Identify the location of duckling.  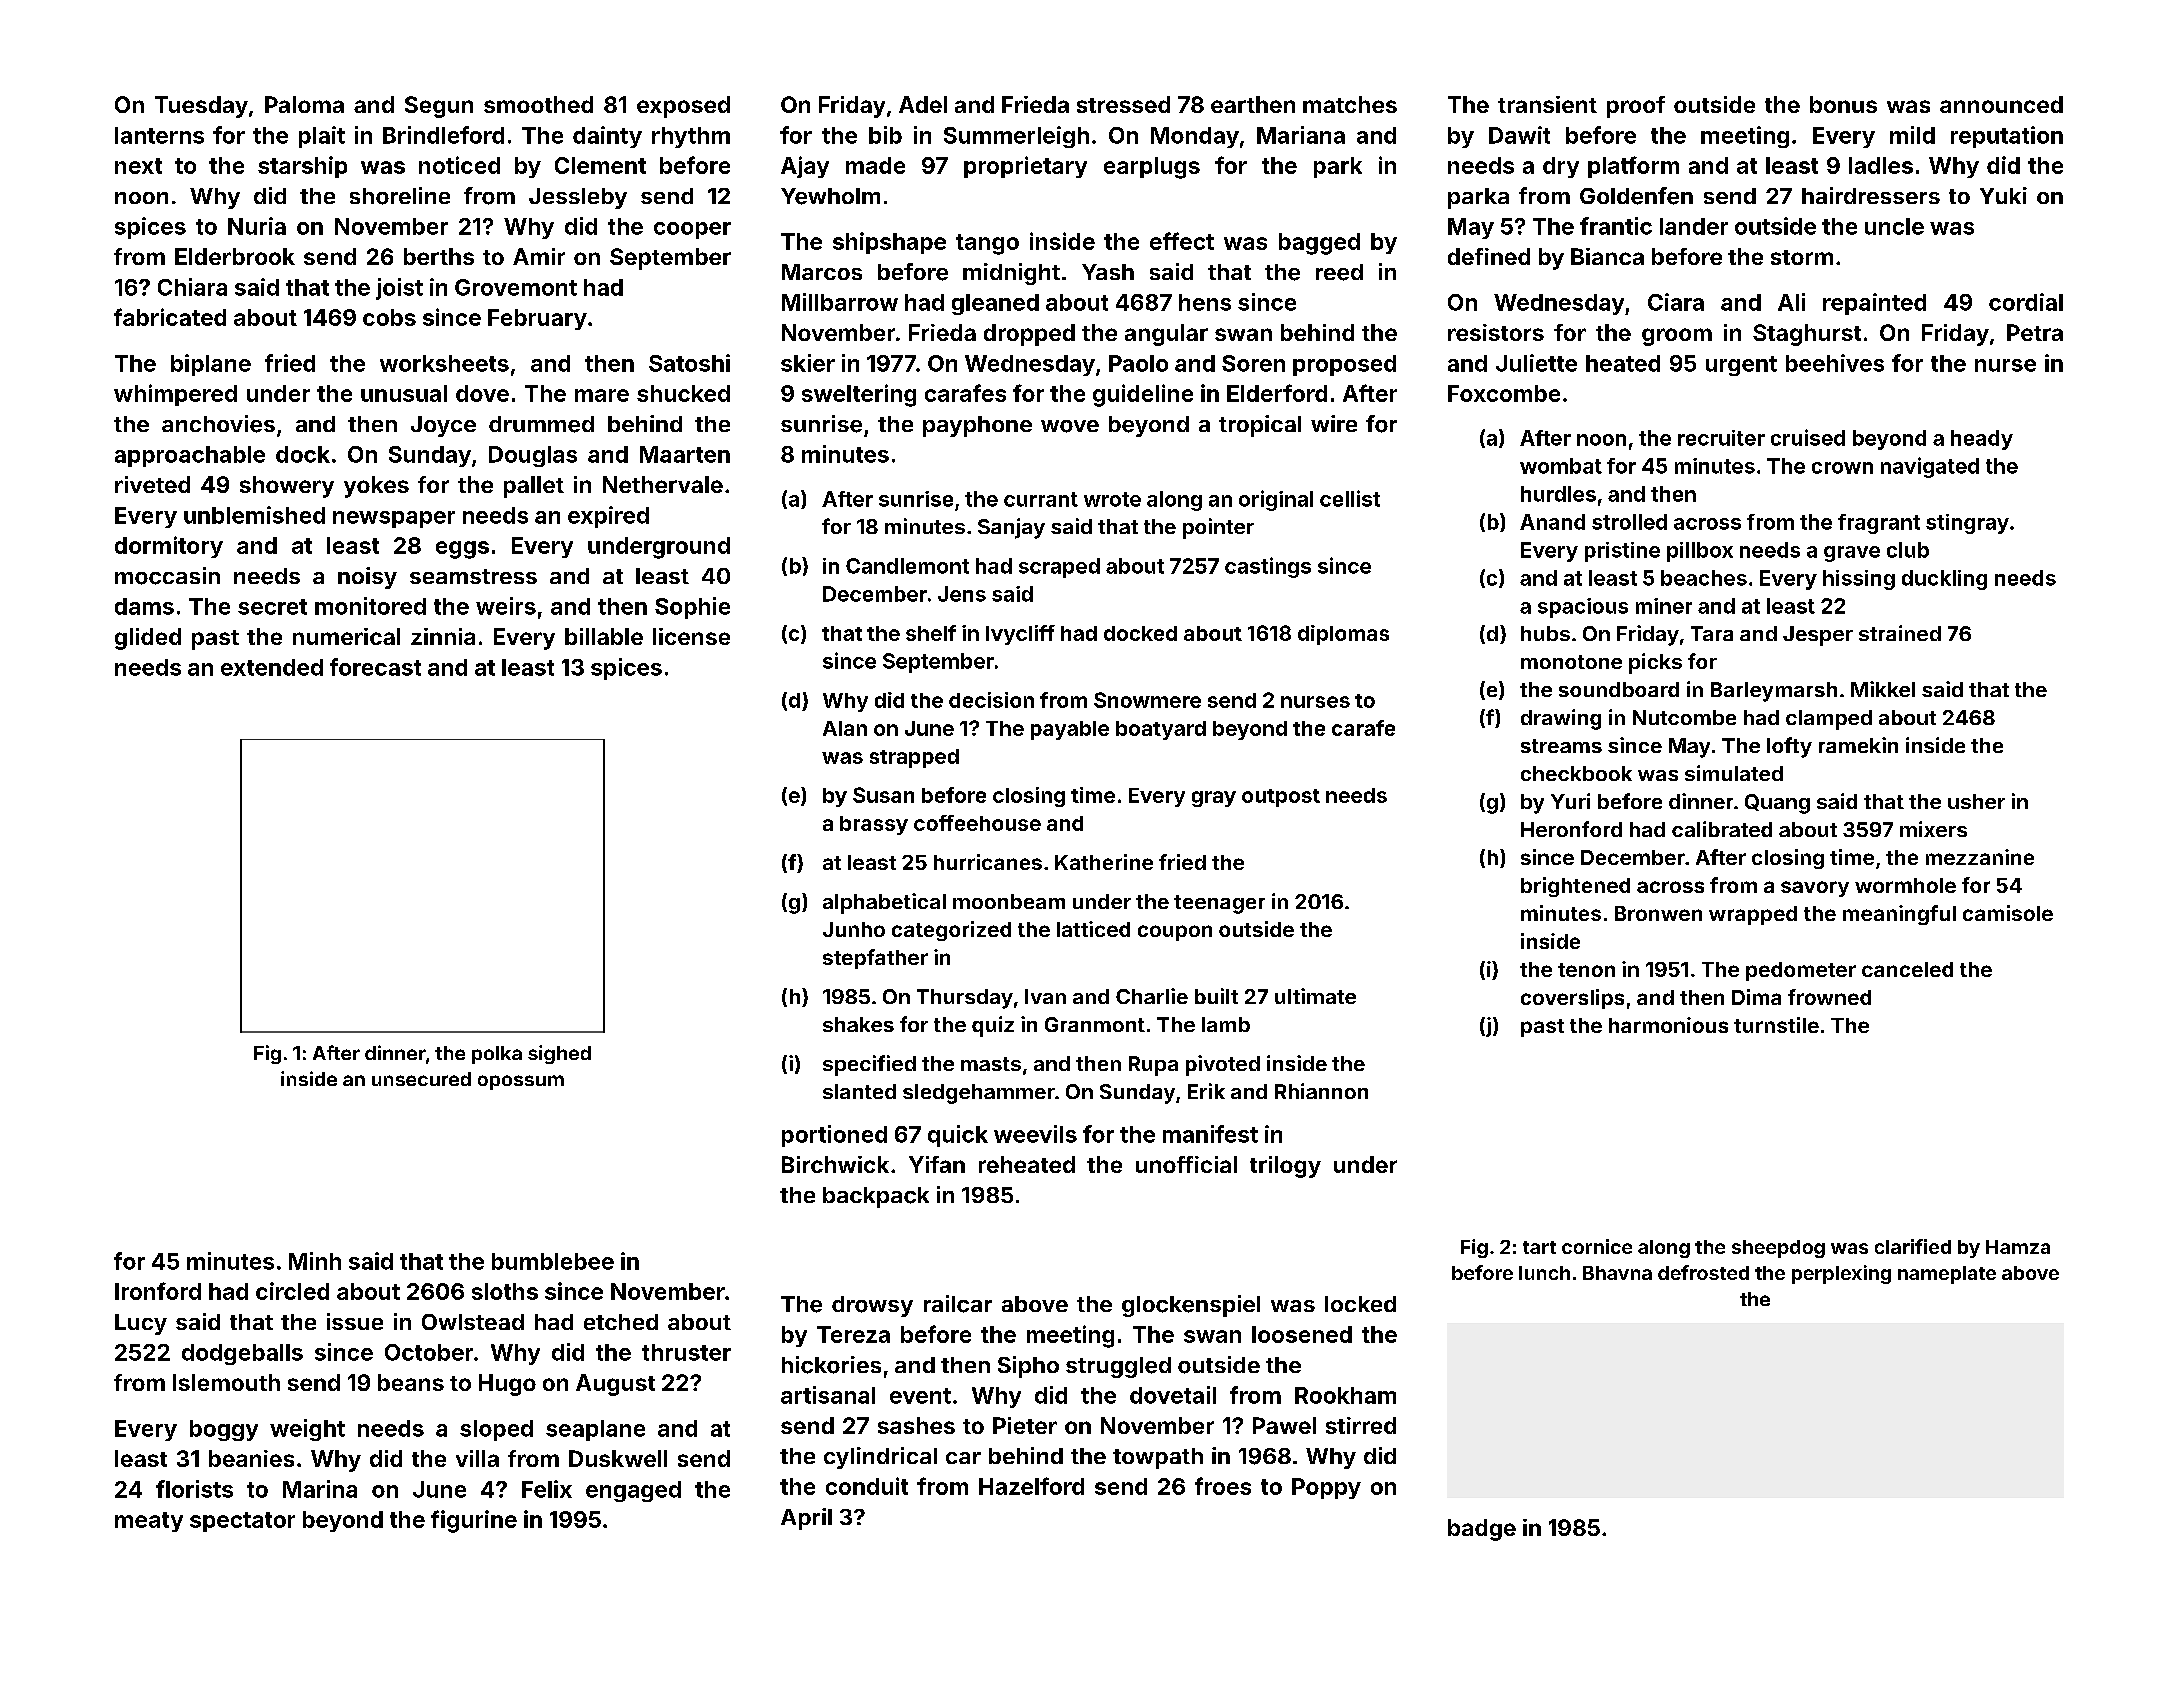
(1944, 580).
